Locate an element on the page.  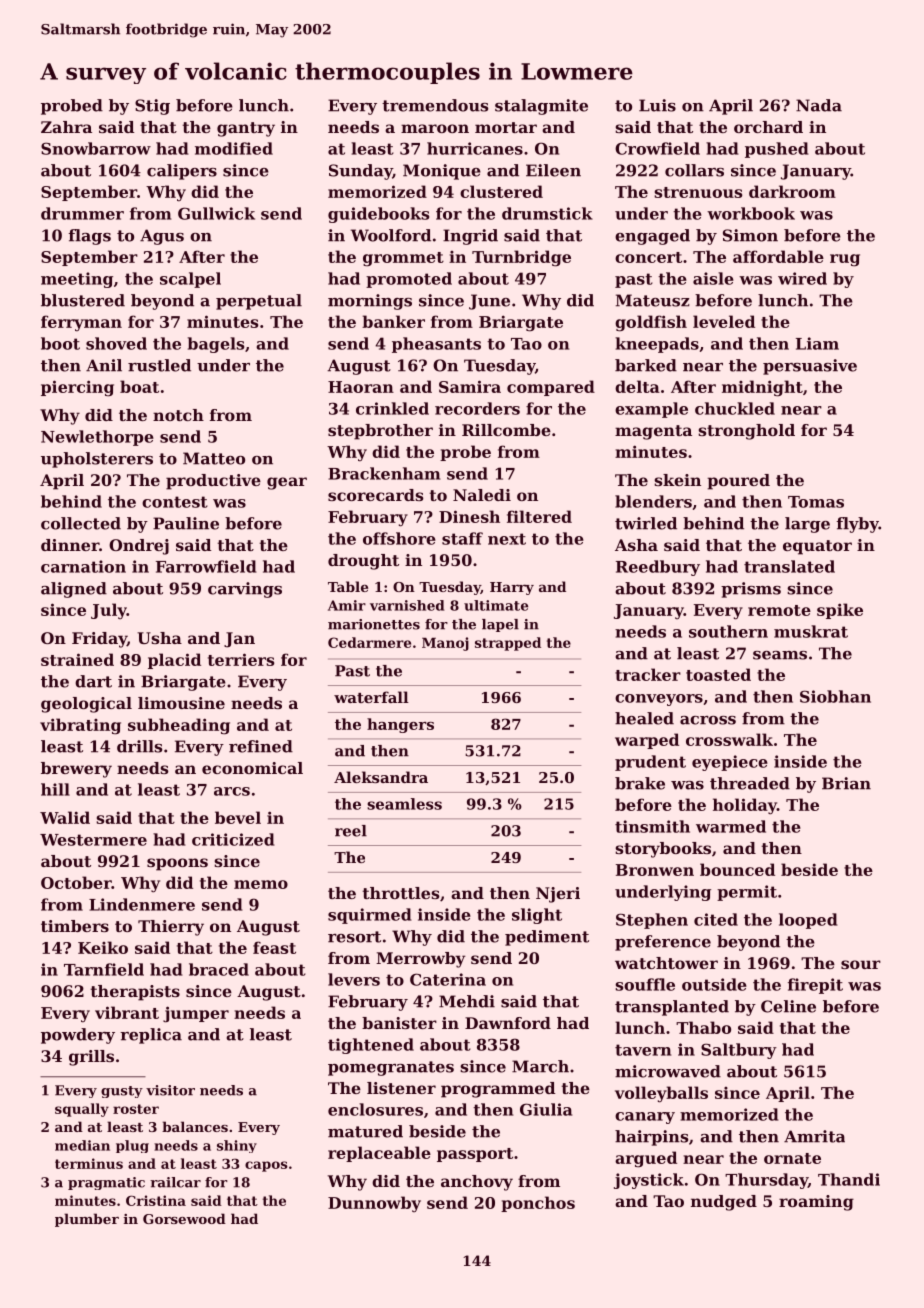
geological is located at coordinates (86, 705).
